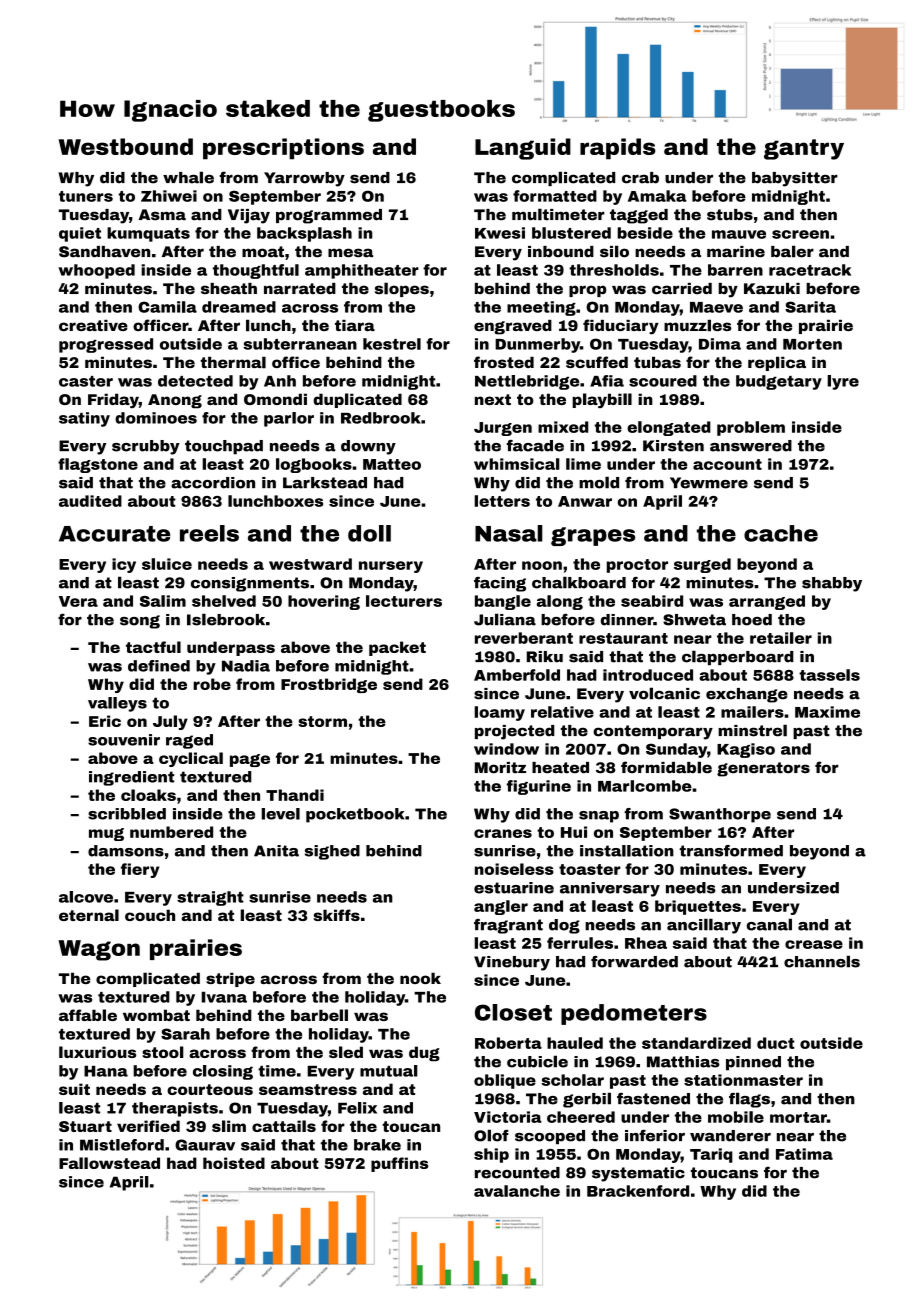 This image has height=1308, width=924. Describe the element at coordinates (140, 622) in the image. I see `song` at that location.
